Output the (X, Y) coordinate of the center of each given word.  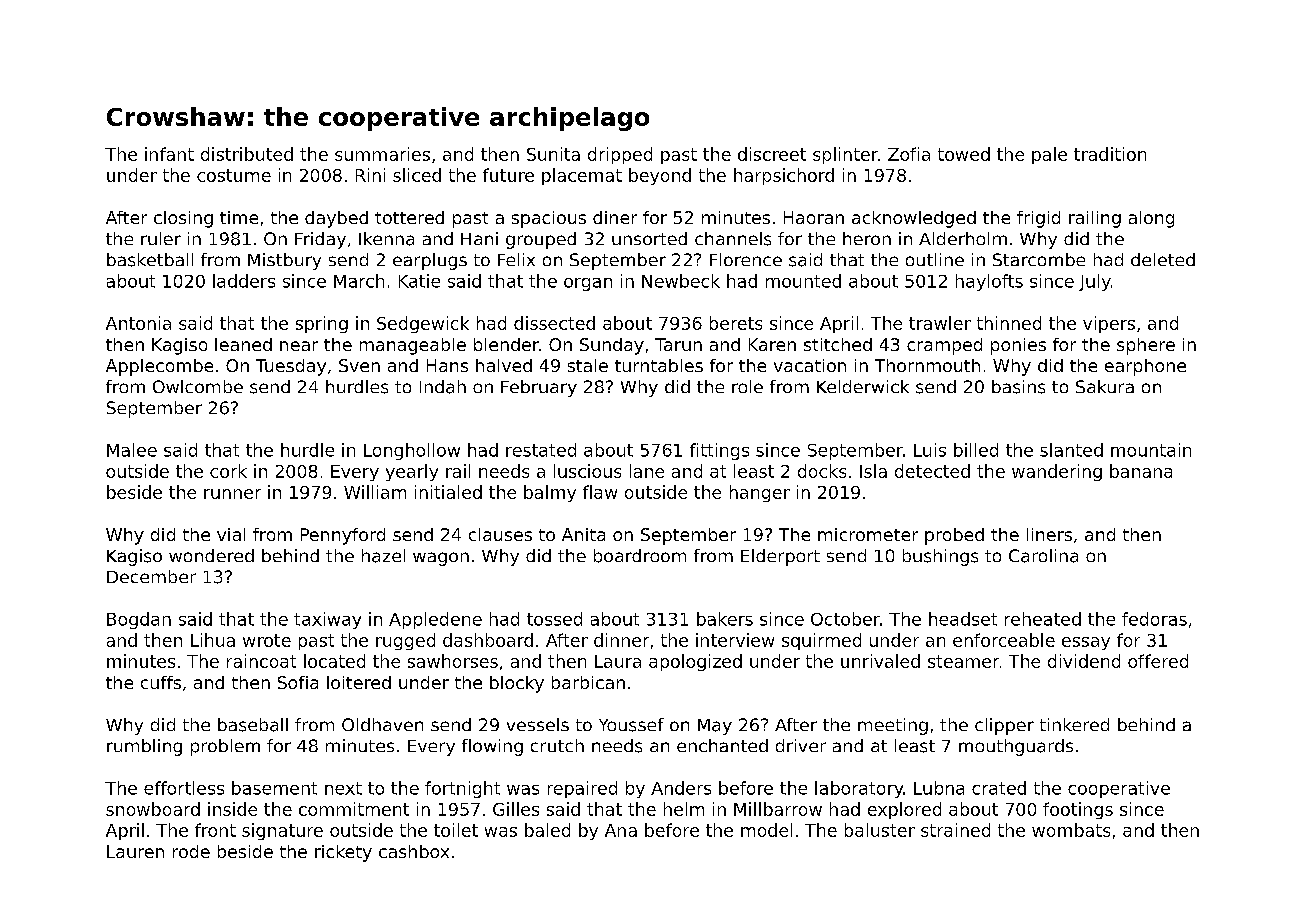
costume (234, 175)
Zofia (909, 154)
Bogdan (139, 620)
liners (1049, 534)
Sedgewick (423, 324)
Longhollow (412, 451)
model (766, 830)
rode (191, 851)
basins (1018, 387)
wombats (1071, 830)
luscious (587, 471)
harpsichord (784, 176)
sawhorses (453, 661)
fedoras (1154, 619)
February (539, 388)
